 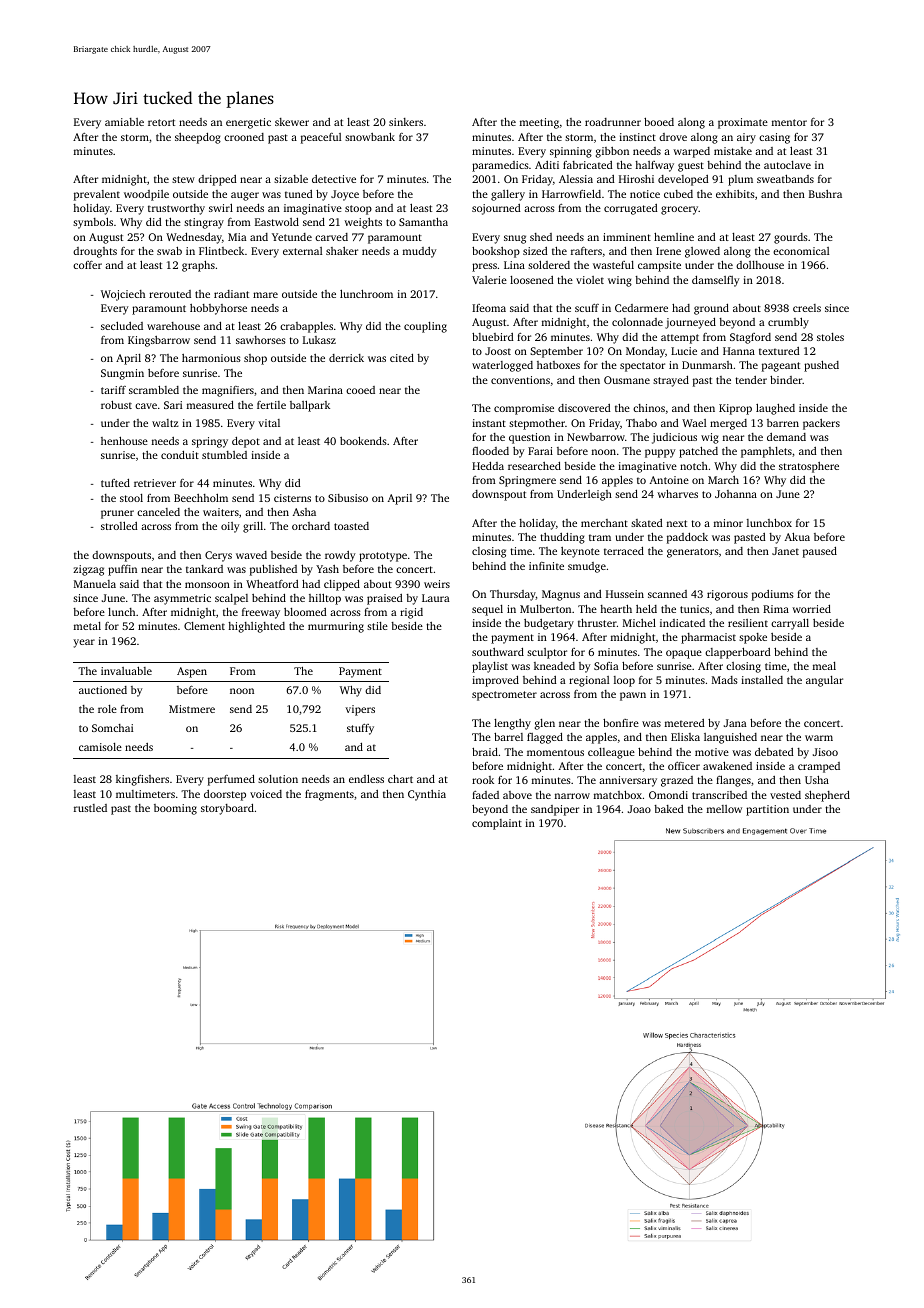 I want to click on paused, so click(x=820, y=552).
